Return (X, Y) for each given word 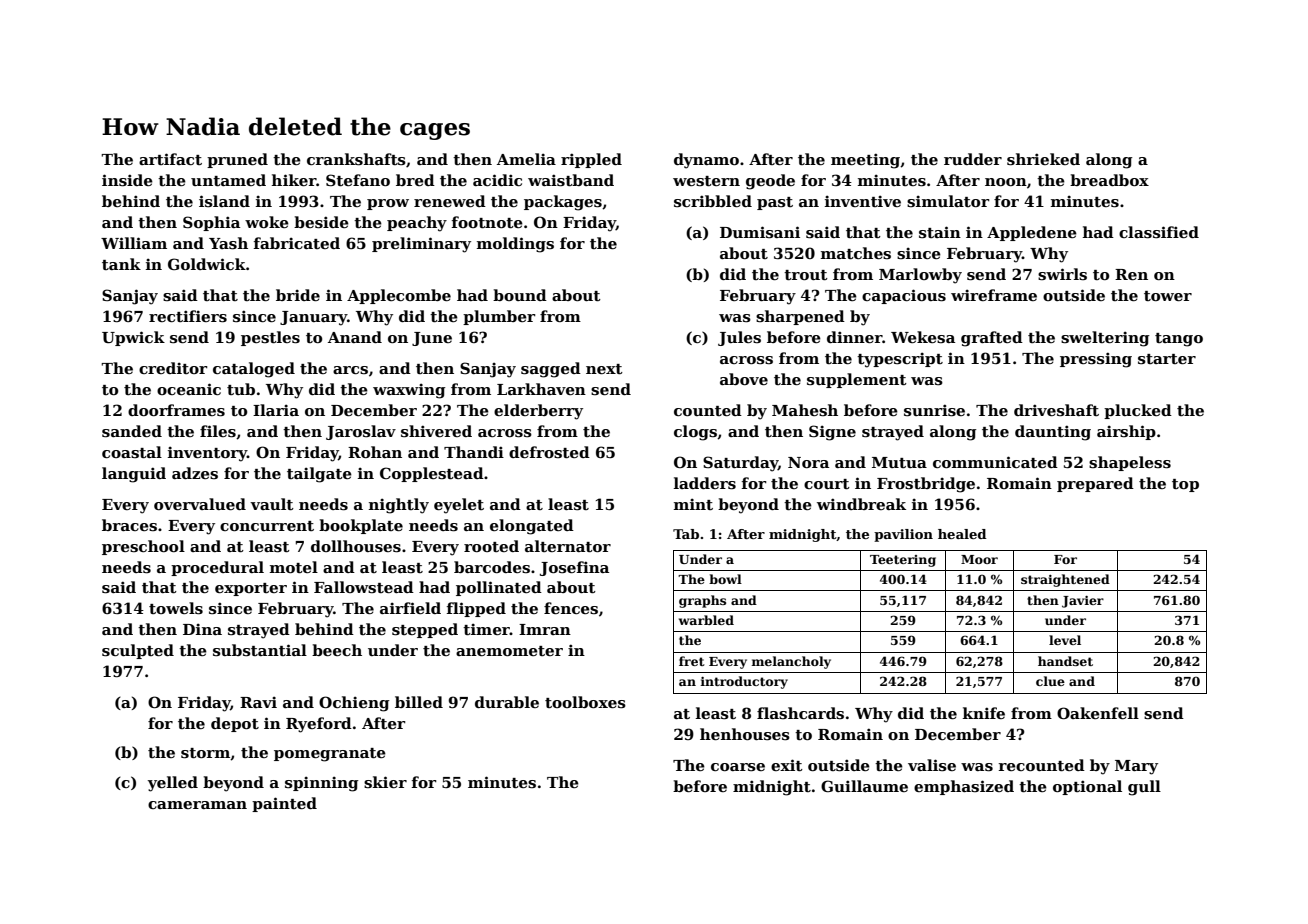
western (706, 181)
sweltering (1105, 339)
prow (388, 204)
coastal (132, 452)
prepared (1095, 484)
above (744, 379)
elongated (532, 527)
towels (176, 608)
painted (284, 804)
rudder (973, 159)
